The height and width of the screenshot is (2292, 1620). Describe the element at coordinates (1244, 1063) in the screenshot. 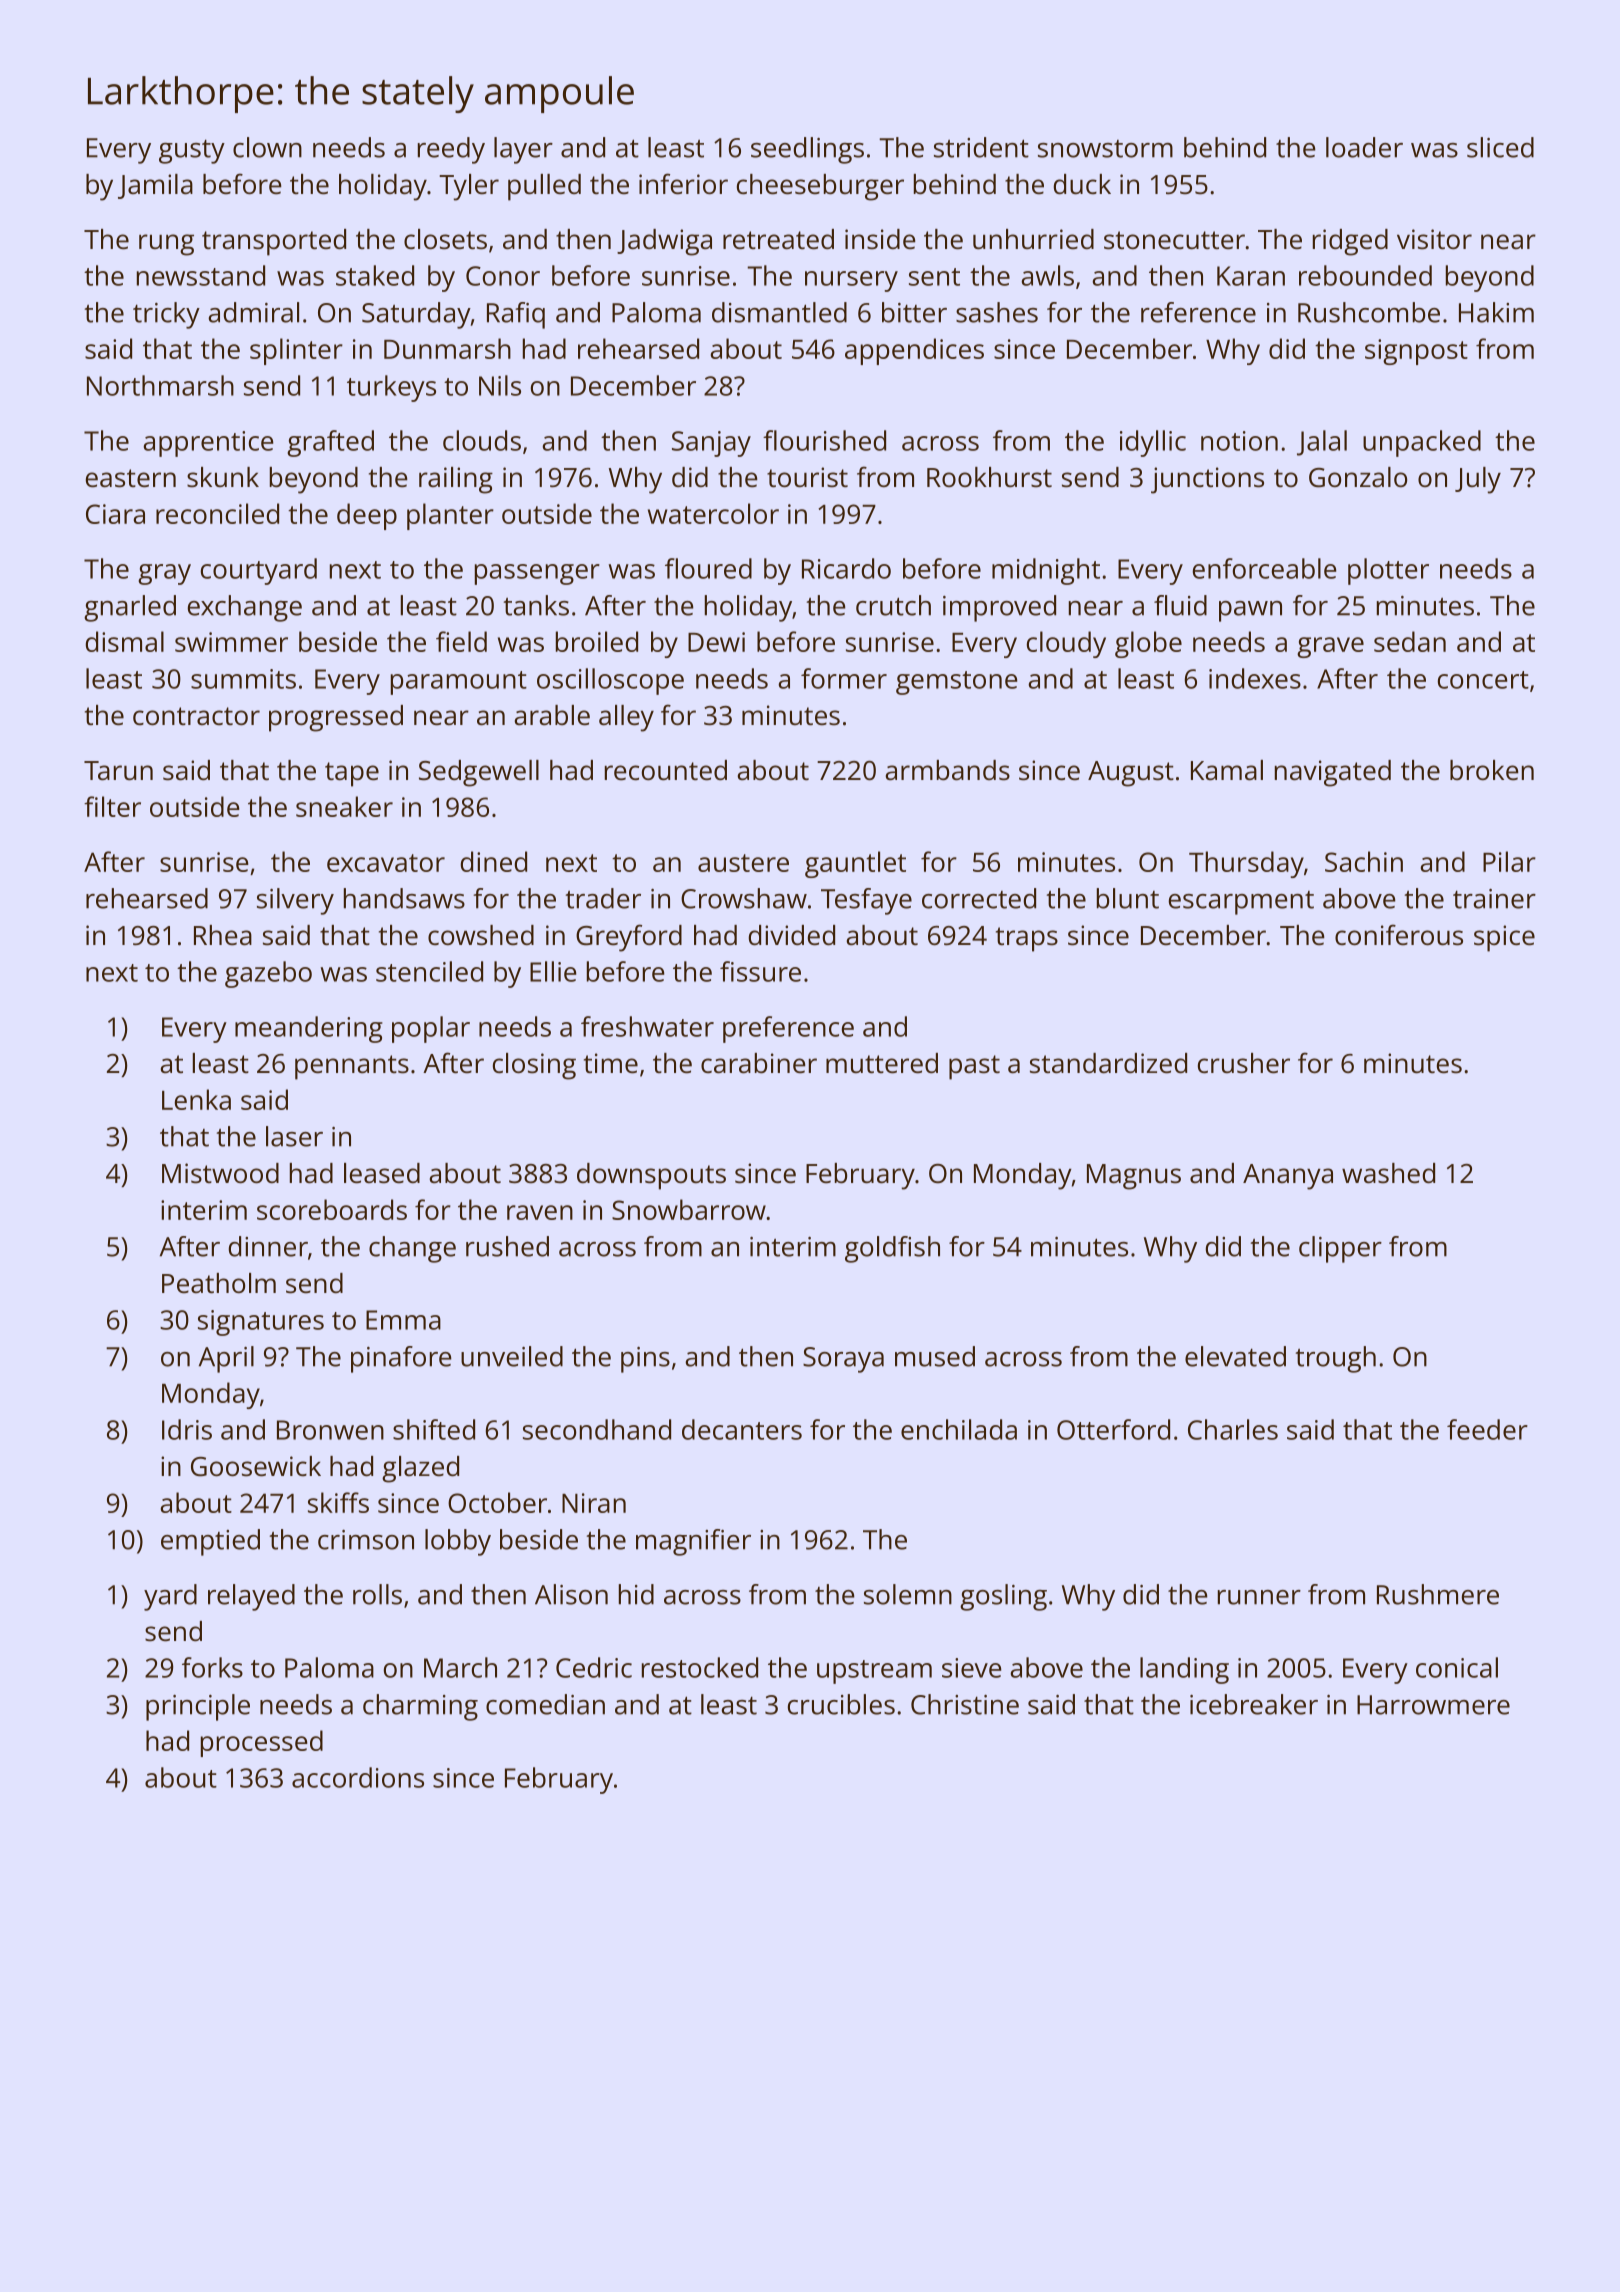

I see `crusher` at that location.
